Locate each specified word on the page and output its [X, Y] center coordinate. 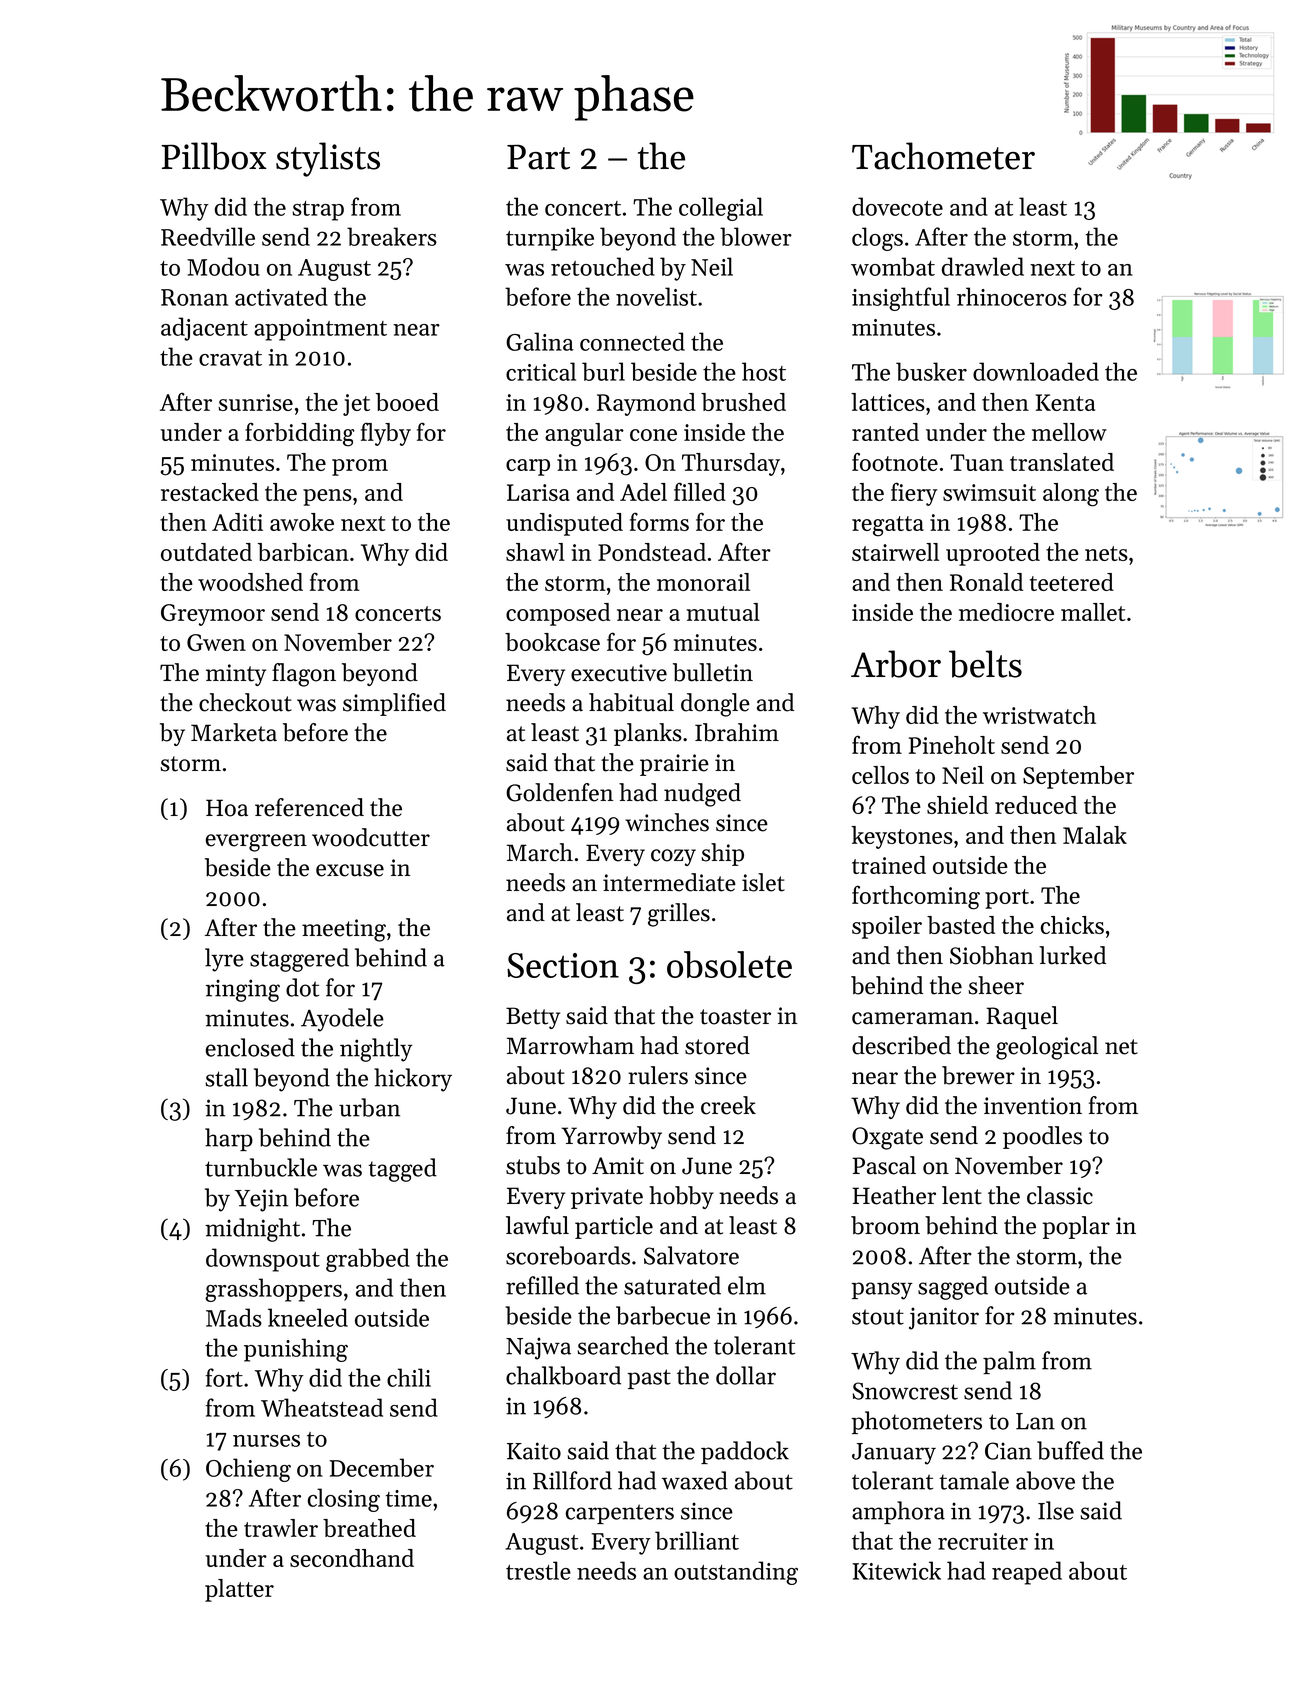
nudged [702, 795]
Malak [1095, 835]
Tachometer [943, 156]
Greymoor [213, 615]
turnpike [550, 239]
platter [239, 1590]
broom [885, 1225]
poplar [1076, 1227]
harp [229, 1139]
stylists [328, 159]
